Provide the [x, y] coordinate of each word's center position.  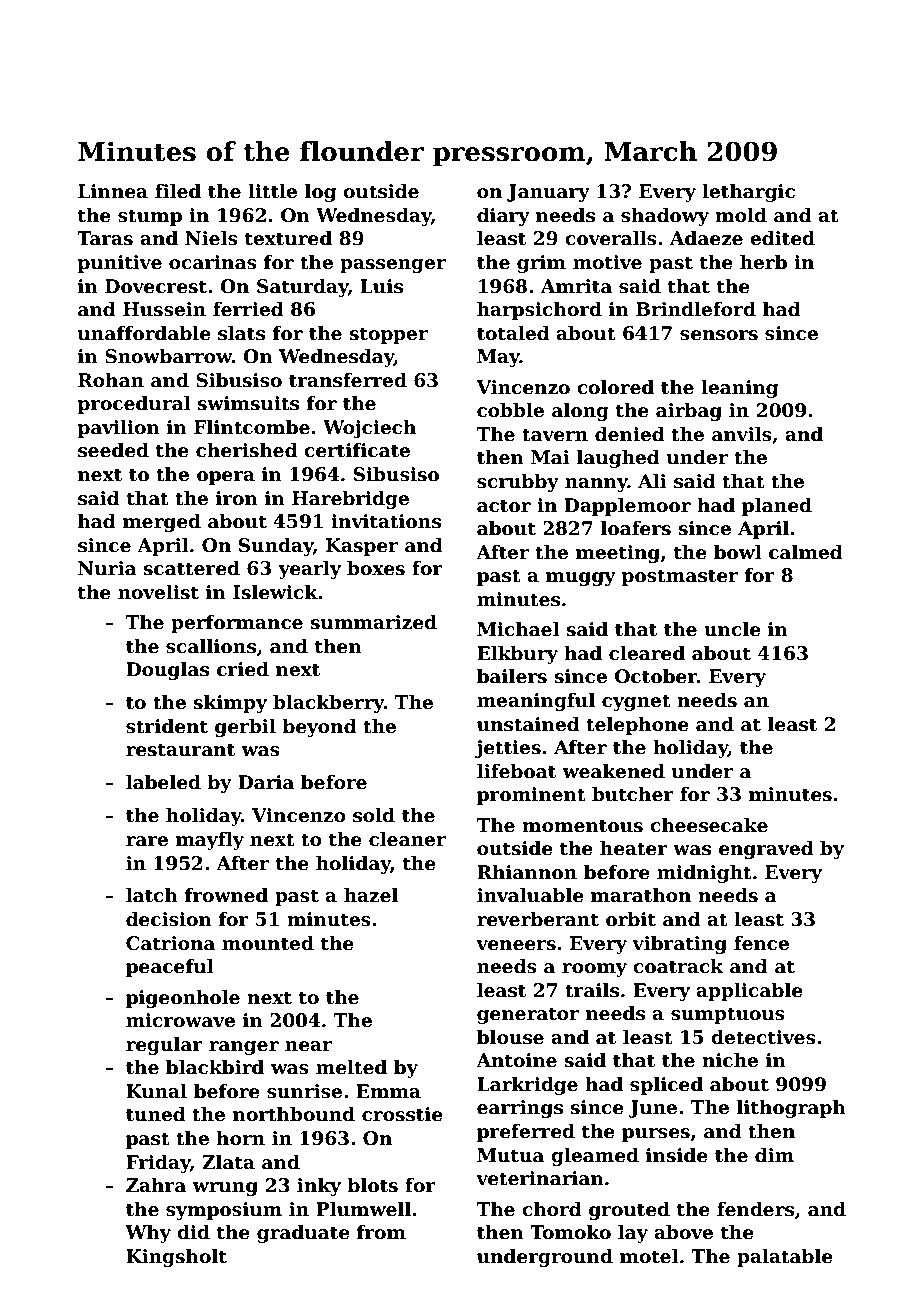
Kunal [156, 1091]
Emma [388, 1091]
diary [503, 217]
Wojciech [369, 429]
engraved [766, 850]
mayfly [210, 841]
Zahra [156, 1185]
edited [782, 238]
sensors [719, 335]
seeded [113, 450]
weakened [613, 771]
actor [504, 506]
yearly [309, 570]
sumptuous [728, 1015]
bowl [738, 552]
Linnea [113, 191]
